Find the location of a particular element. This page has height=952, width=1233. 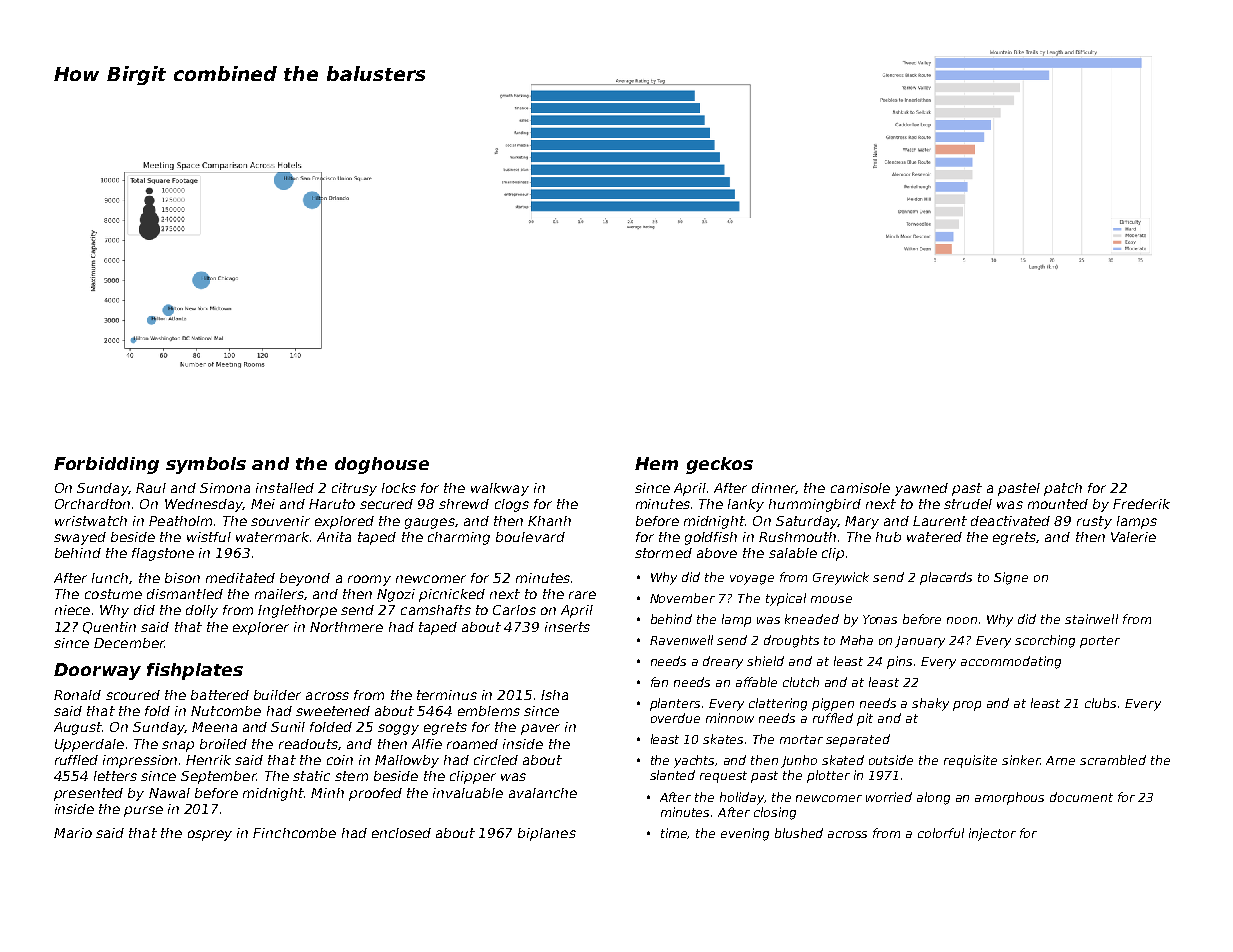

enclosed is located at coordinates (401, 833).
